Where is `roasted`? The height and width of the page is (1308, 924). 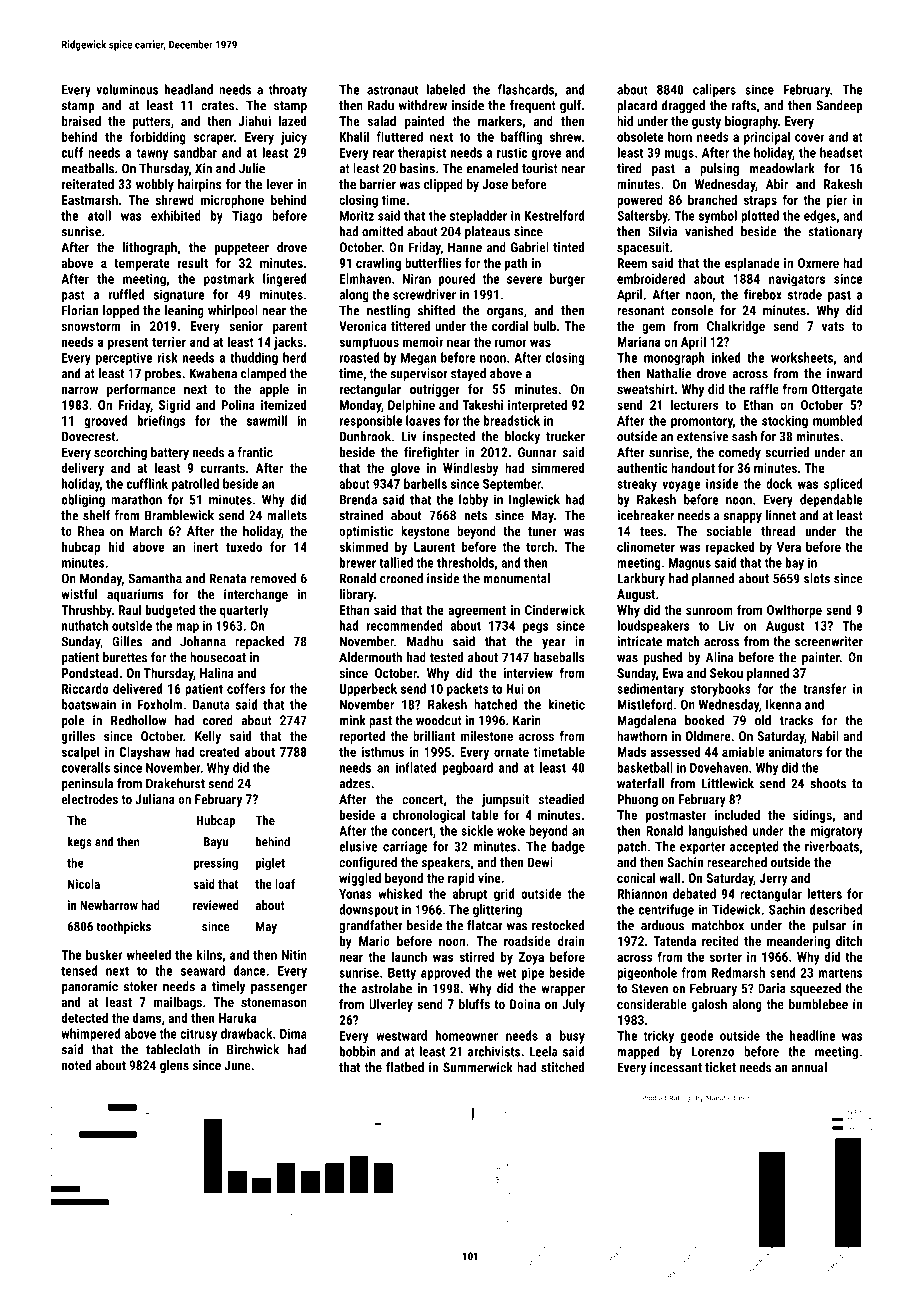
roasted is located at coordinates (360, 357).
